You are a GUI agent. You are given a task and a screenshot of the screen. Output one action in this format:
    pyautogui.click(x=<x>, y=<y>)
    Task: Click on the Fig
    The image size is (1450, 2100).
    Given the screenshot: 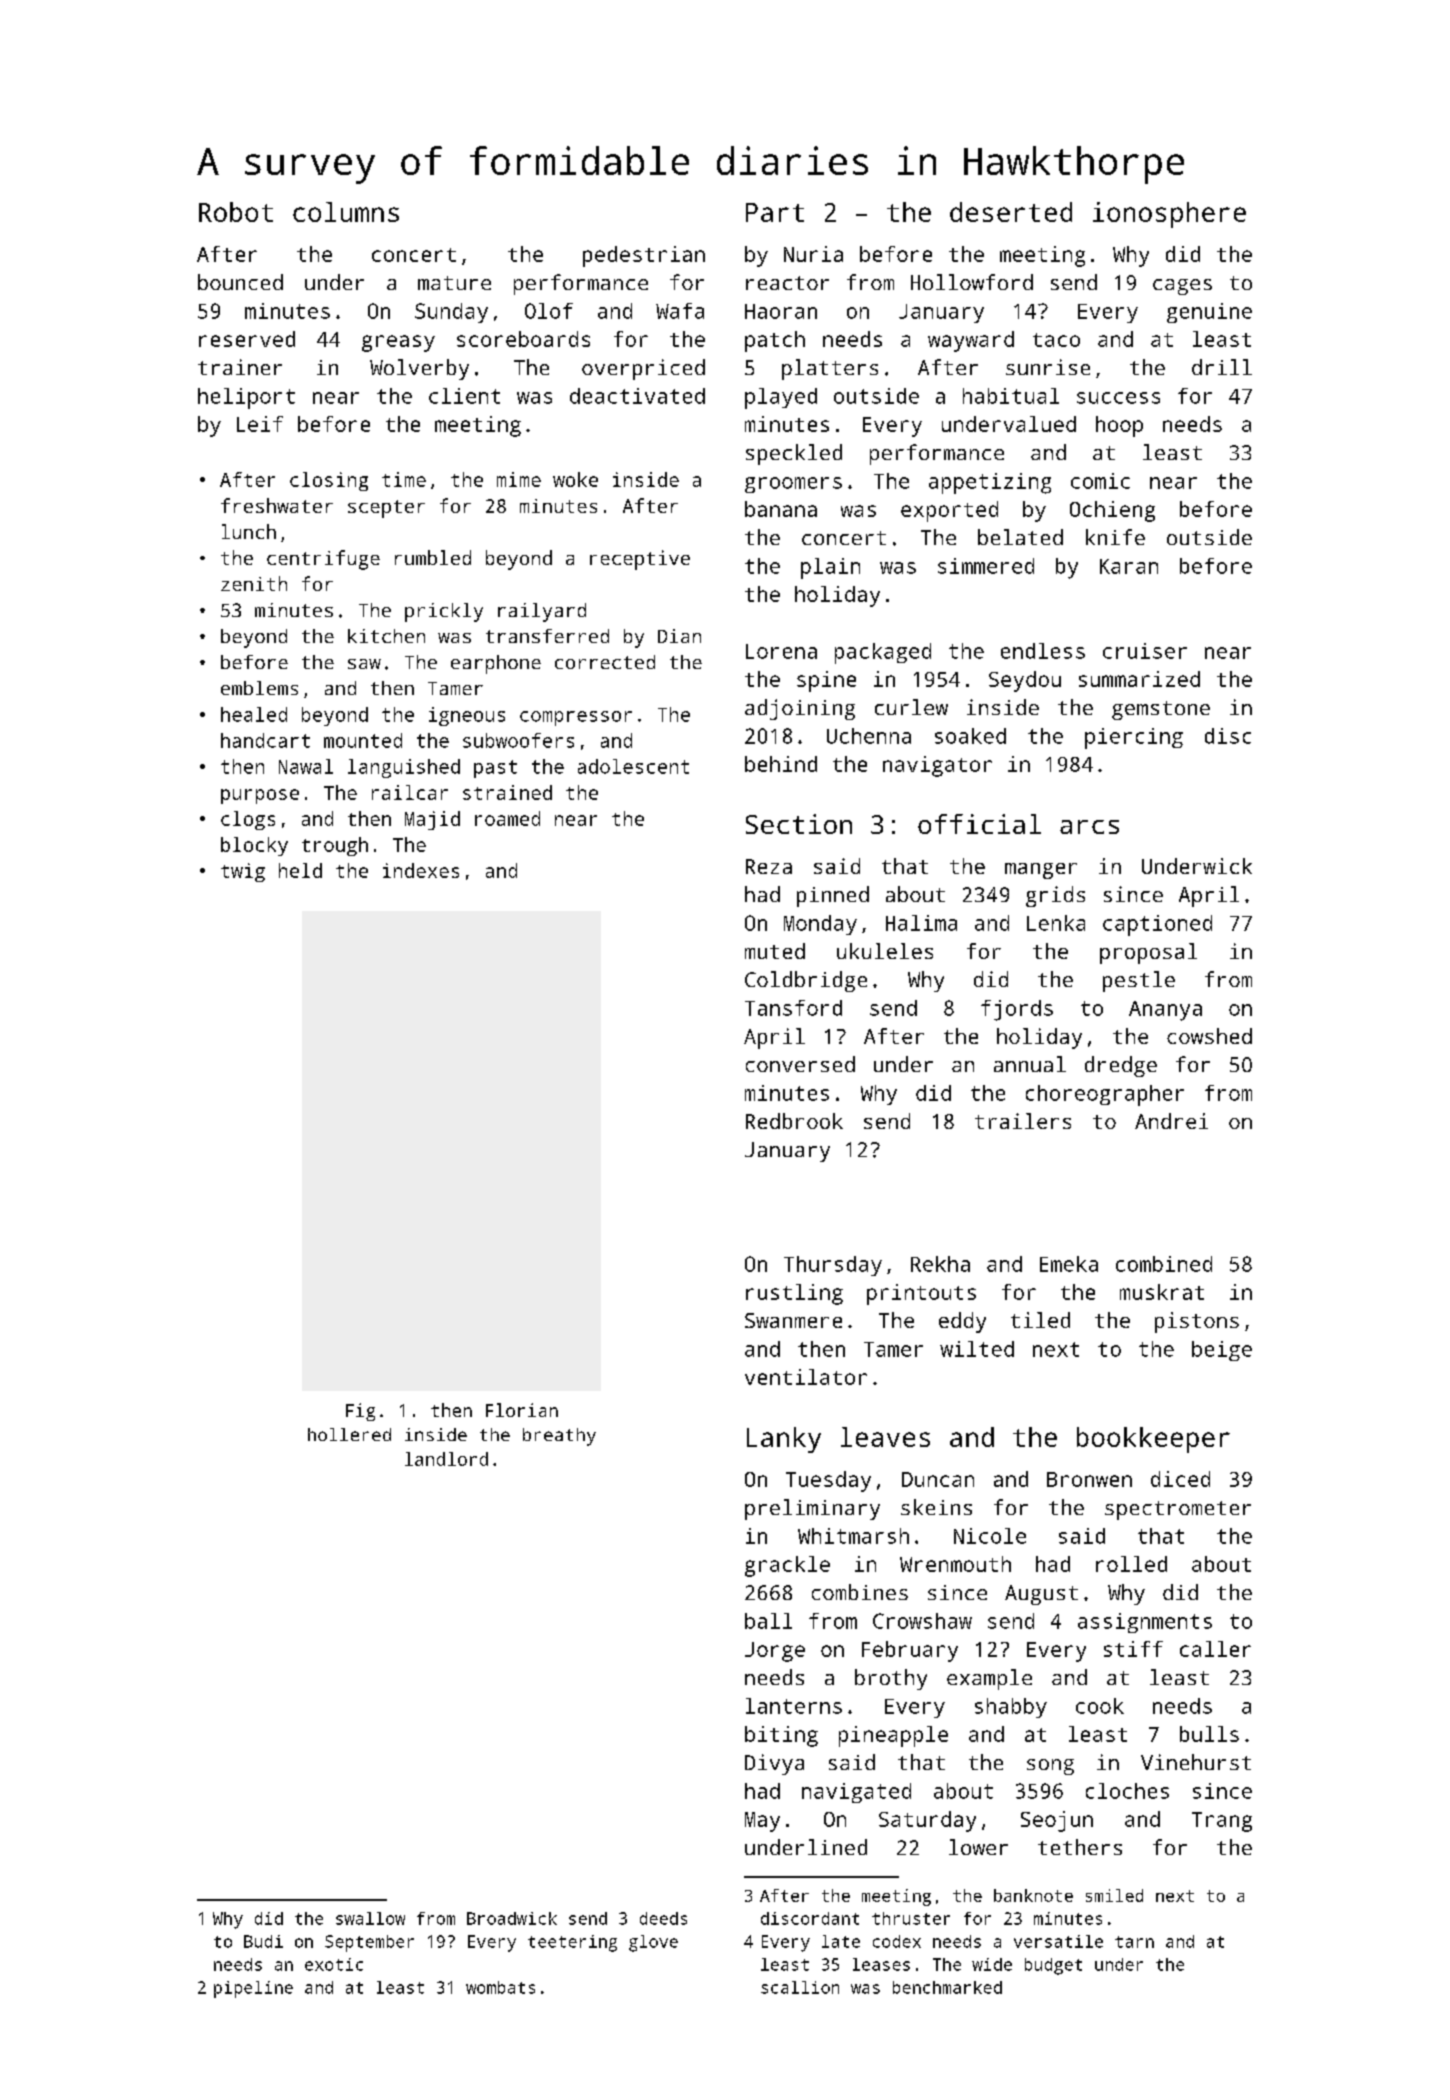 What is the action you would take?
    pyautogui.click(x=360, y=1412)
